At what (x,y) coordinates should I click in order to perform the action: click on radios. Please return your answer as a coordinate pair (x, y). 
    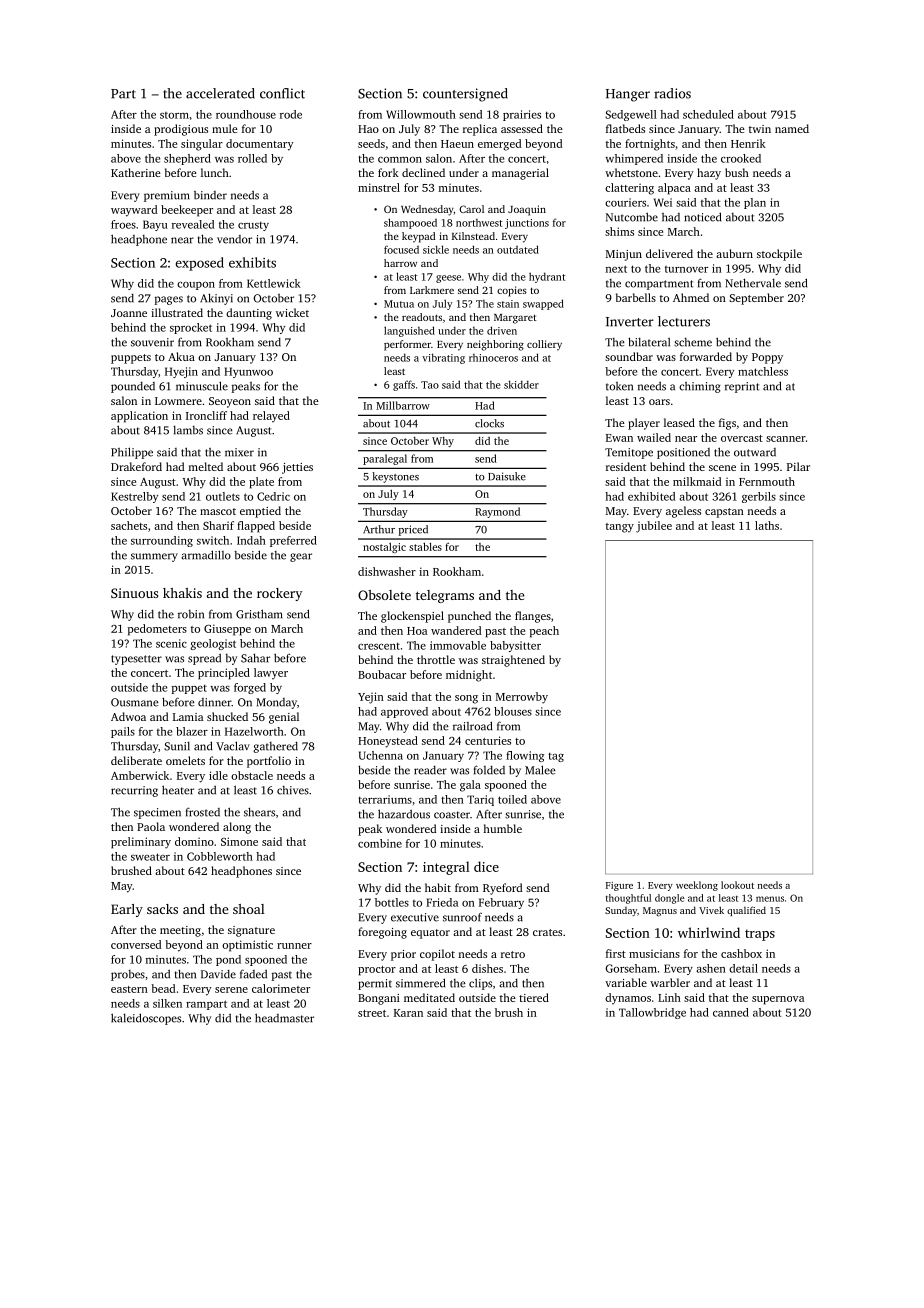
    Looking at the image, I should click on (672, 93).
